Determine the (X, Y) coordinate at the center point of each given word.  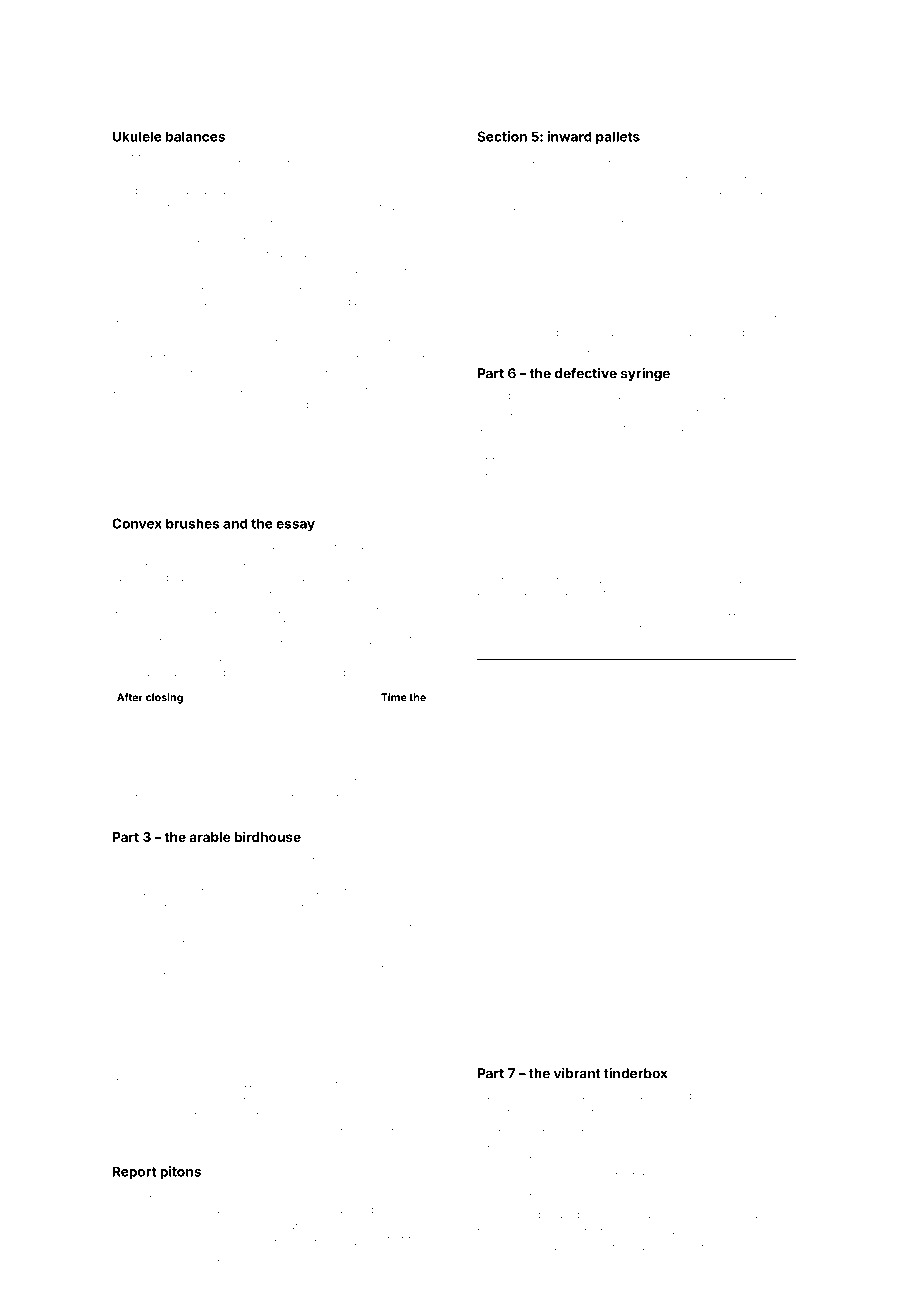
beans (493, 349)
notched (403, 357)
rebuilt (493, 1127)
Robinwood (142, 890)
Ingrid (127, 422)
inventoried (245, 222)
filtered (692, 1038)
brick (612, 1230)
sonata (639, 1038)
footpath (760, 443)
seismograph (196, 782)
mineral (197, 1241)
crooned (391, 859)
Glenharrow (685, 332)
